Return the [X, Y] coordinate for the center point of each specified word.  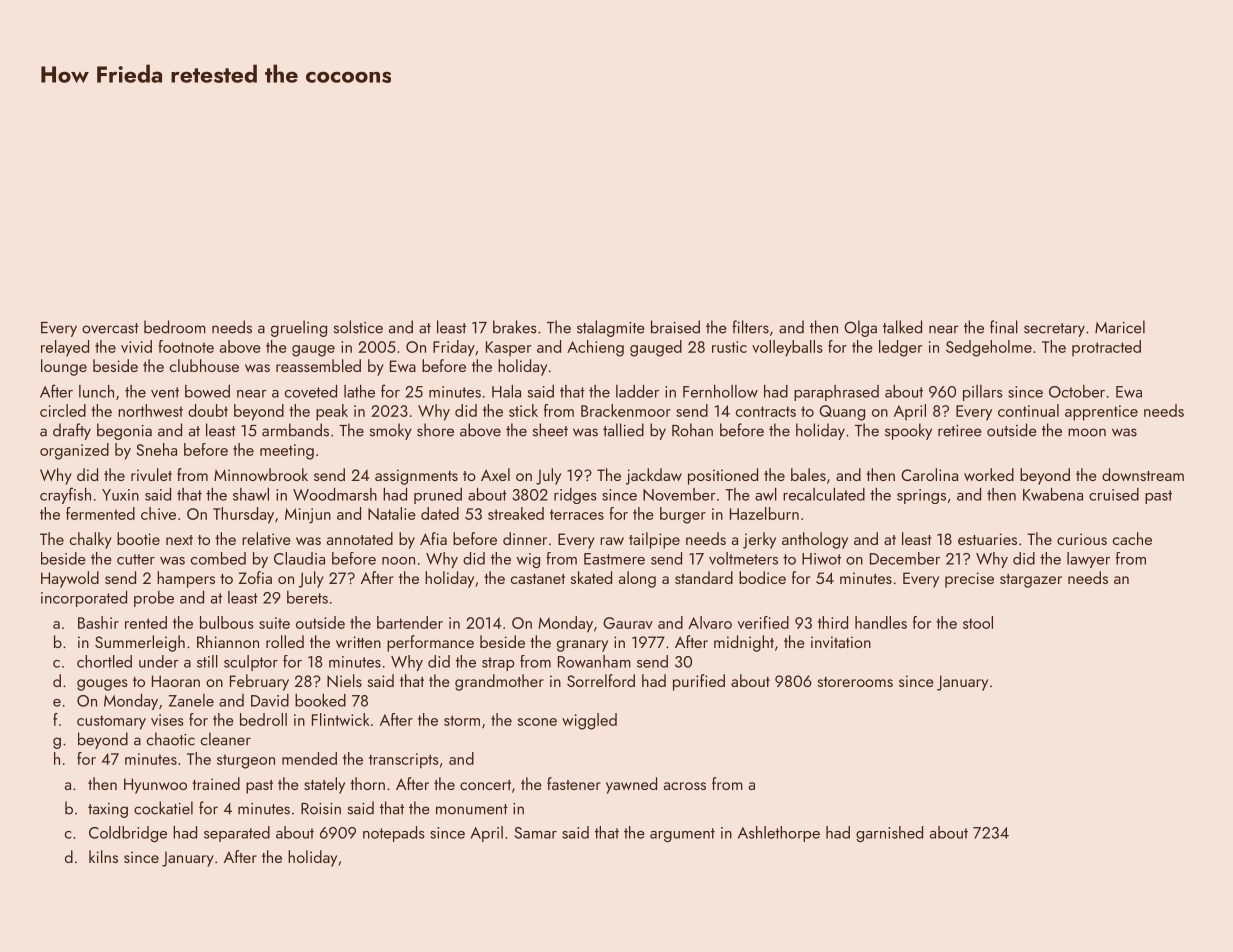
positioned [723, 476]
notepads [394, 834]
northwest [150, 410]
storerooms [855, 682]
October [1077, 391]
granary [582, 646]
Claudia [299, 558]
